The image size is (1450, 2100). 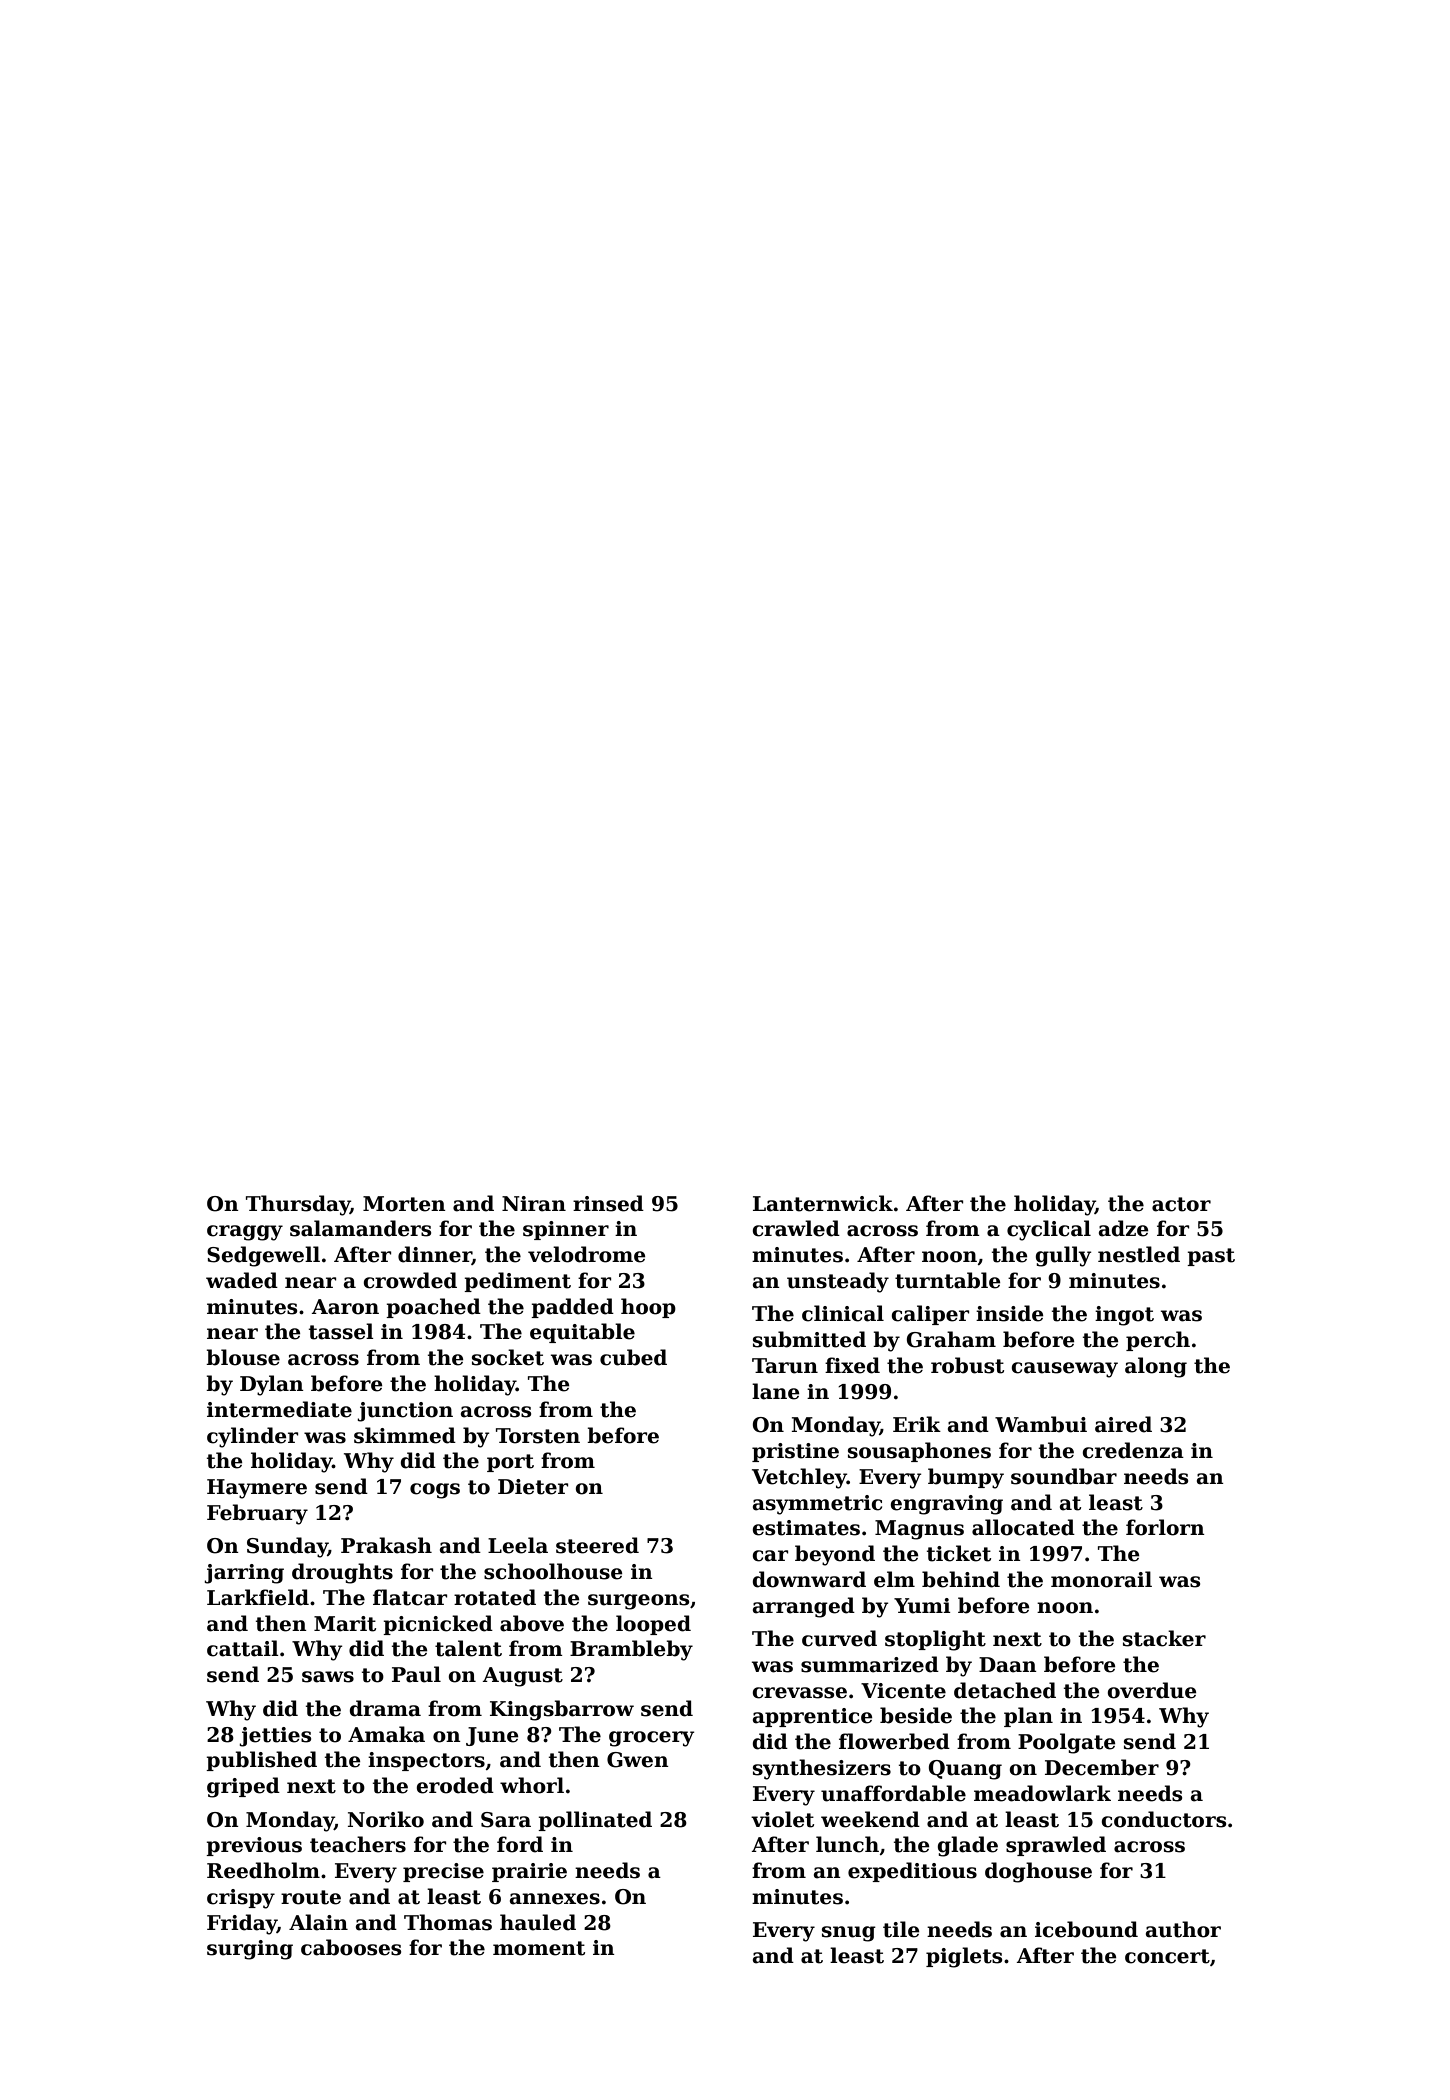 I want to click on blouse, so click(x=243, y=1357).
